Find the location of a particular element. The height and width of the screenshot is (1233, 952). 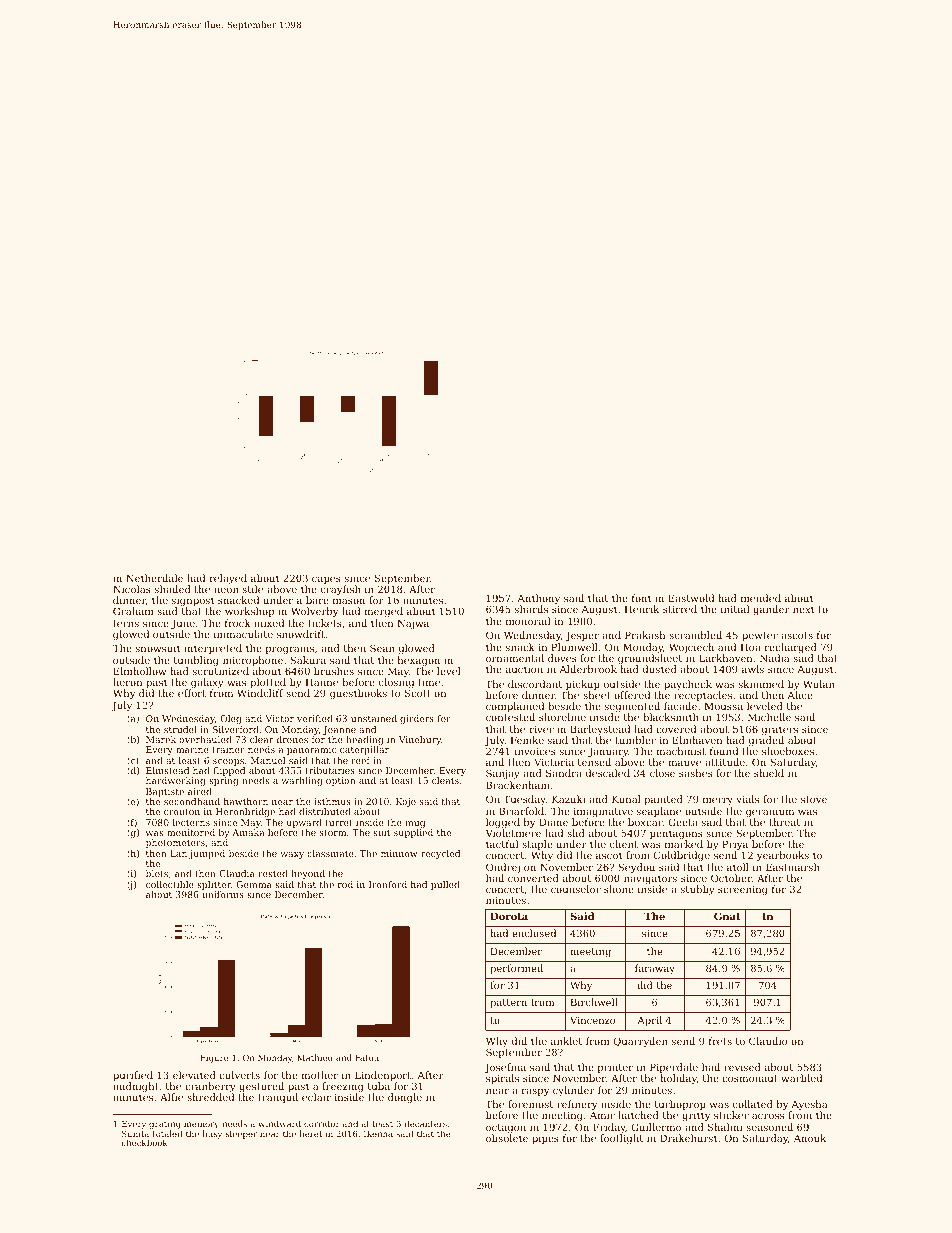

Gnat is located at coordinates (727, 916).
